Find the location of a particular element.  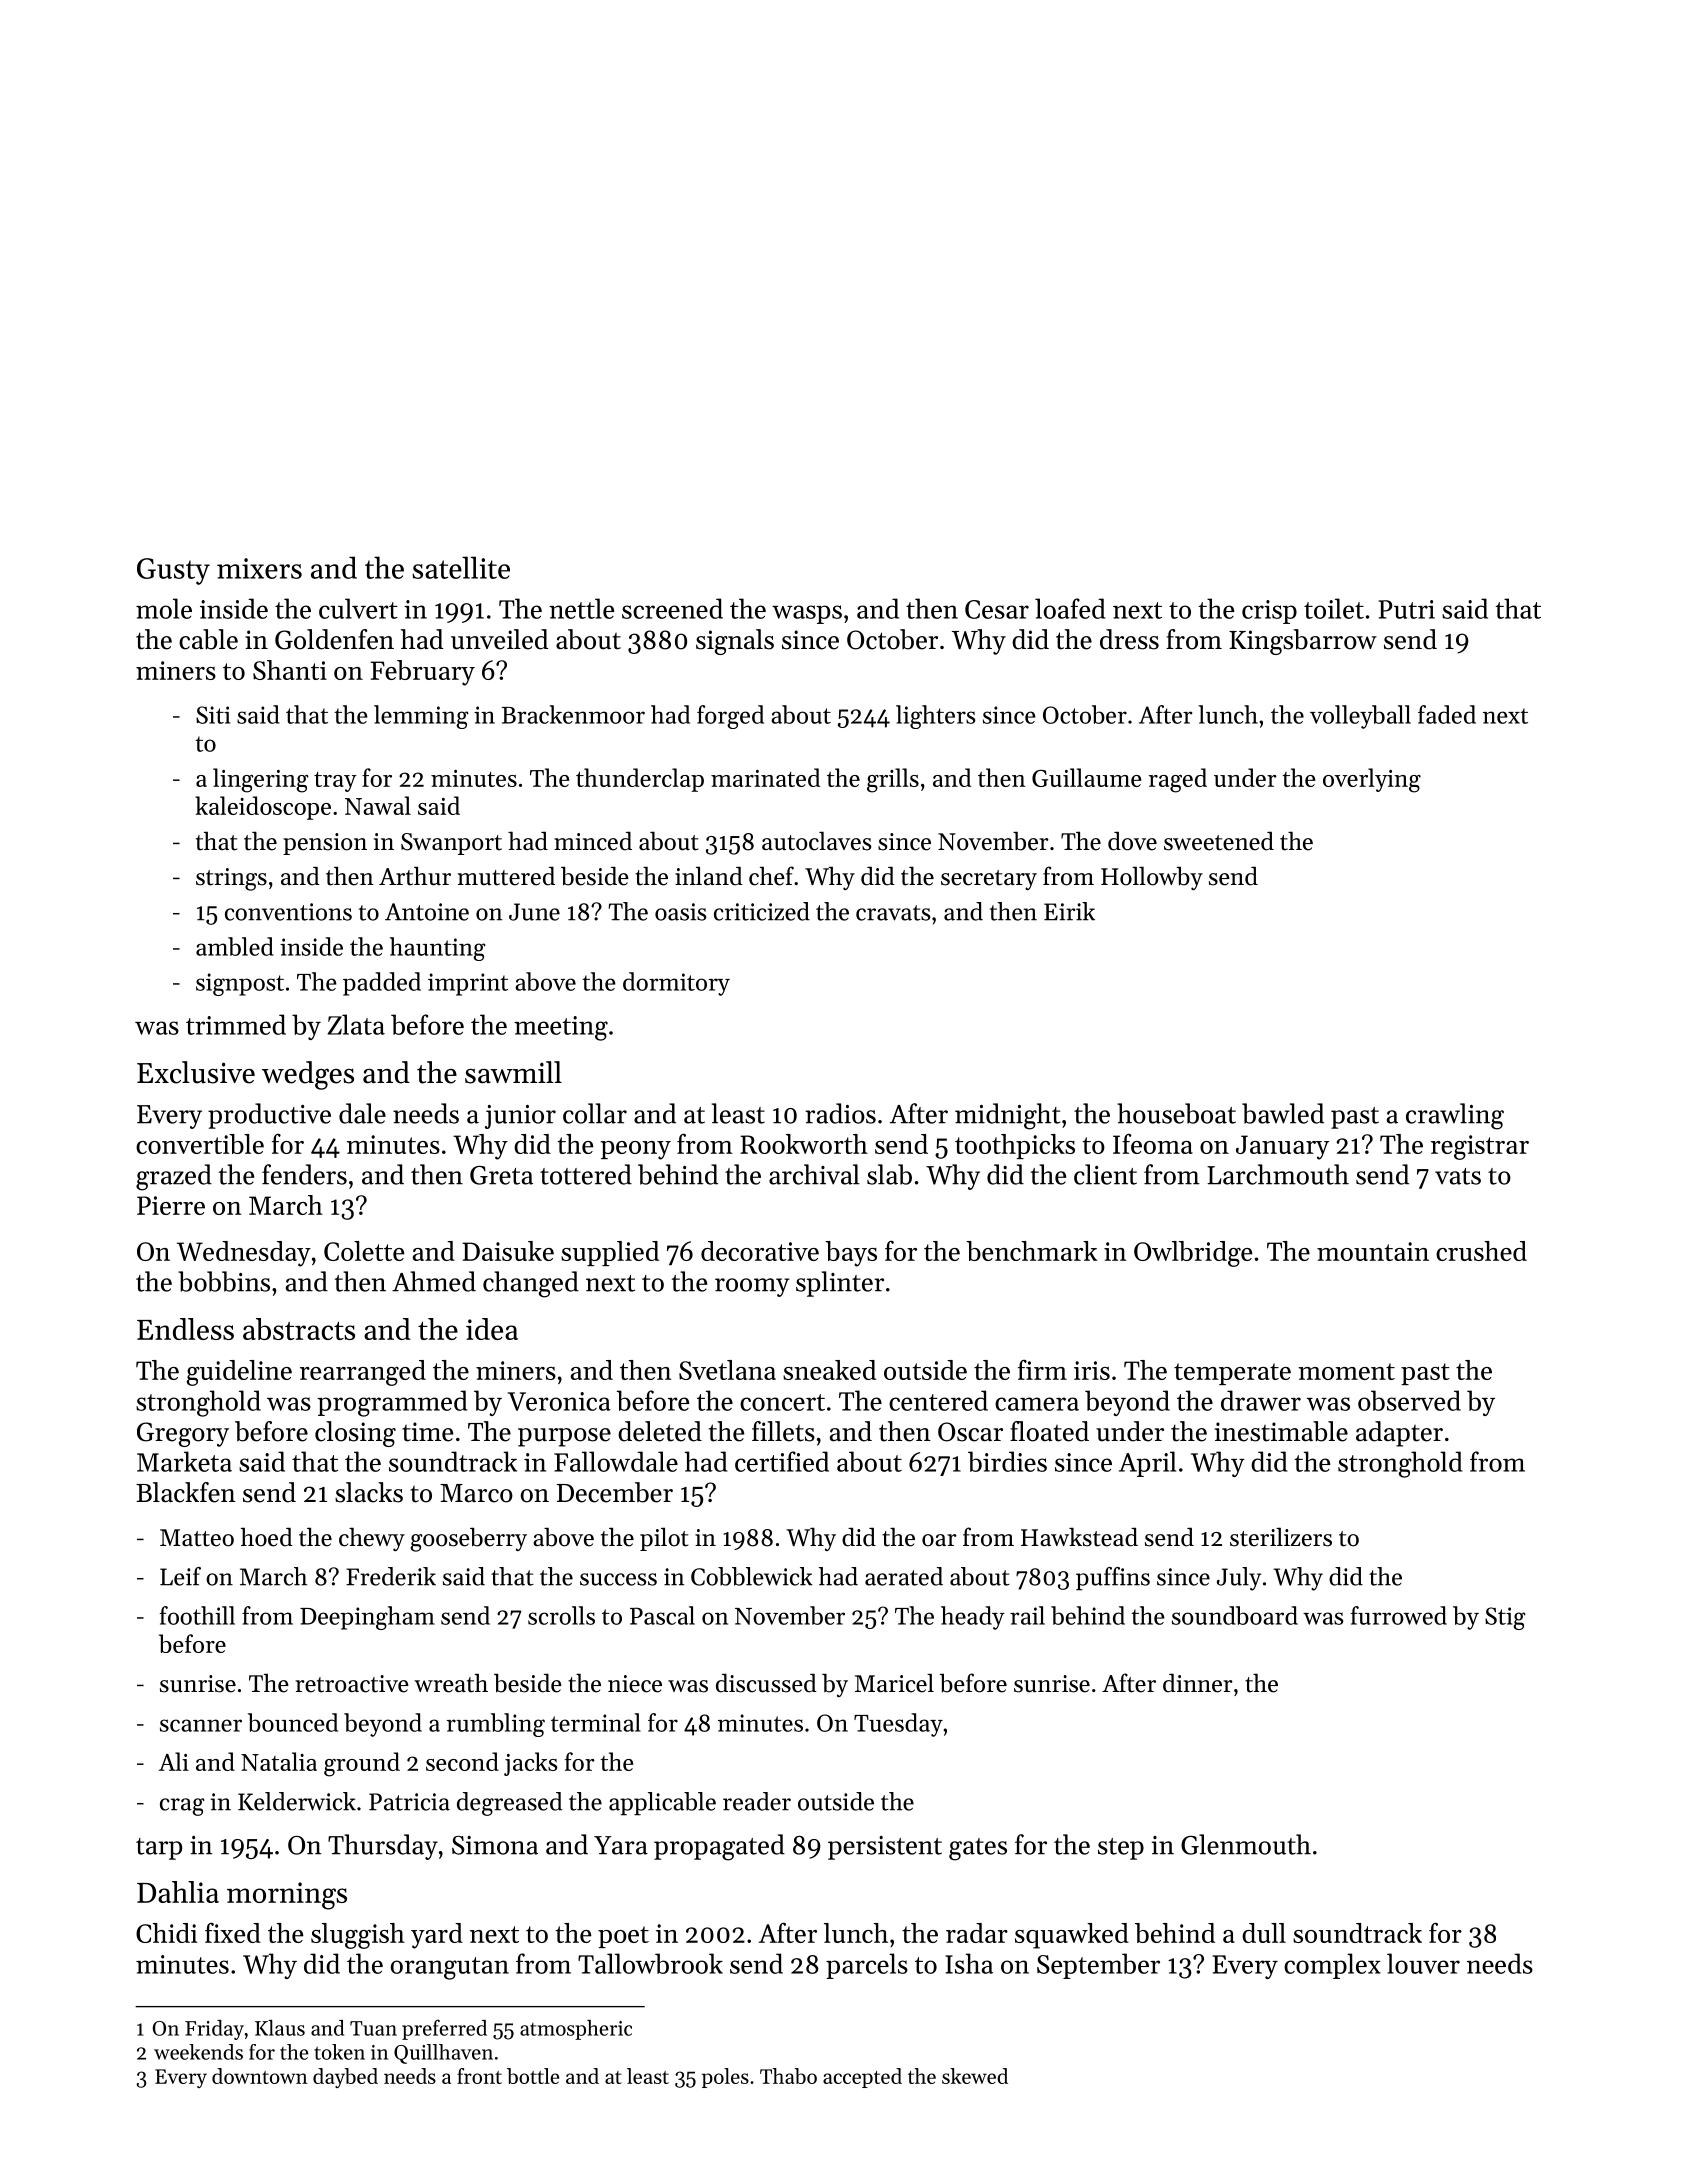

strings is located at coordinates (231, 879).
